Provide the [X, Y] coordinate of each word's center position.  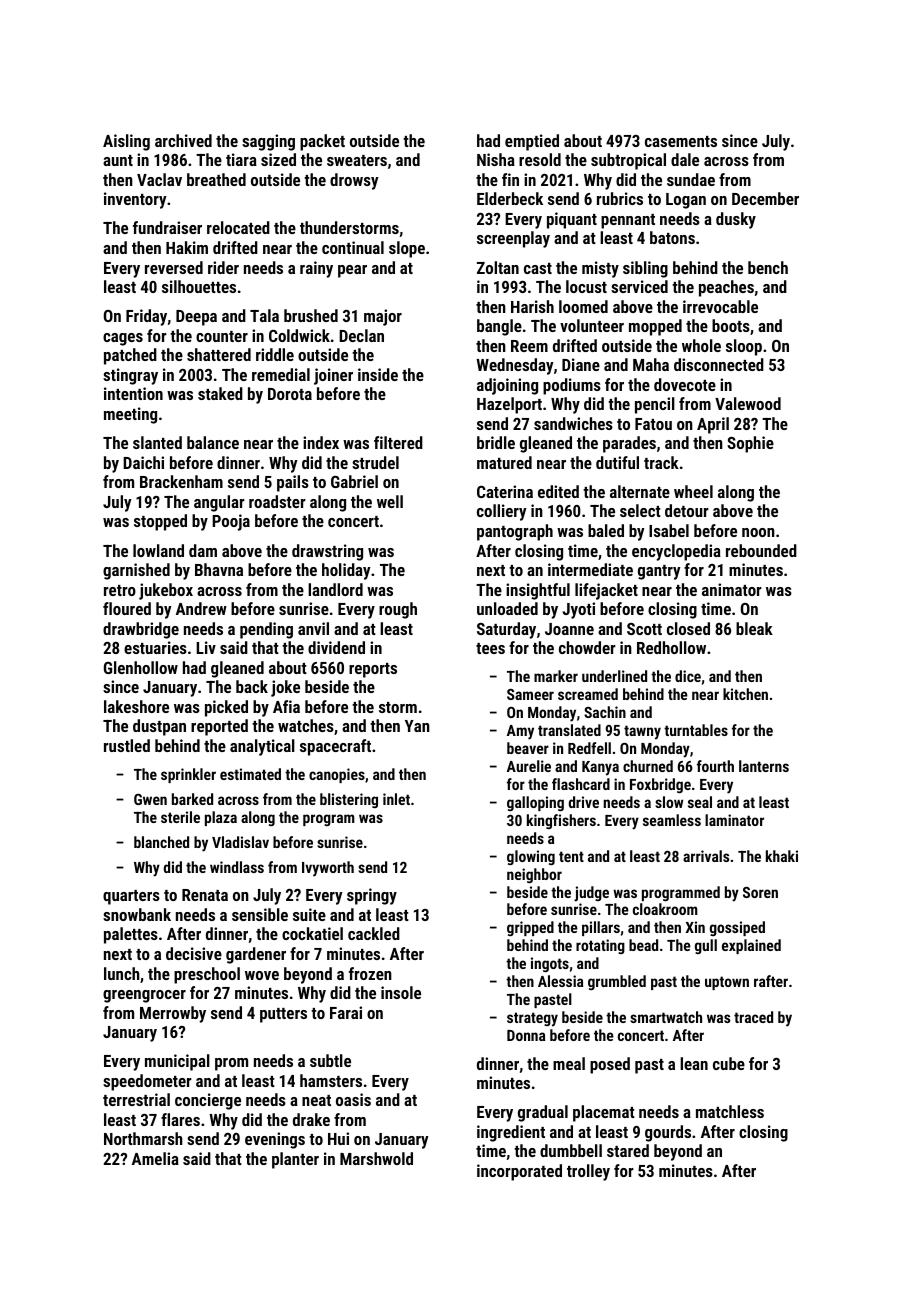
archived [183, 140]
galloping [535, 803]
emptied [532, 142]
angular [219, 503]
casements [681, 141]
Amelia [155, 1158]
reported [219, 727]
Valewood [748, 403]
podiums [572, 386]
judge [591, 894]
